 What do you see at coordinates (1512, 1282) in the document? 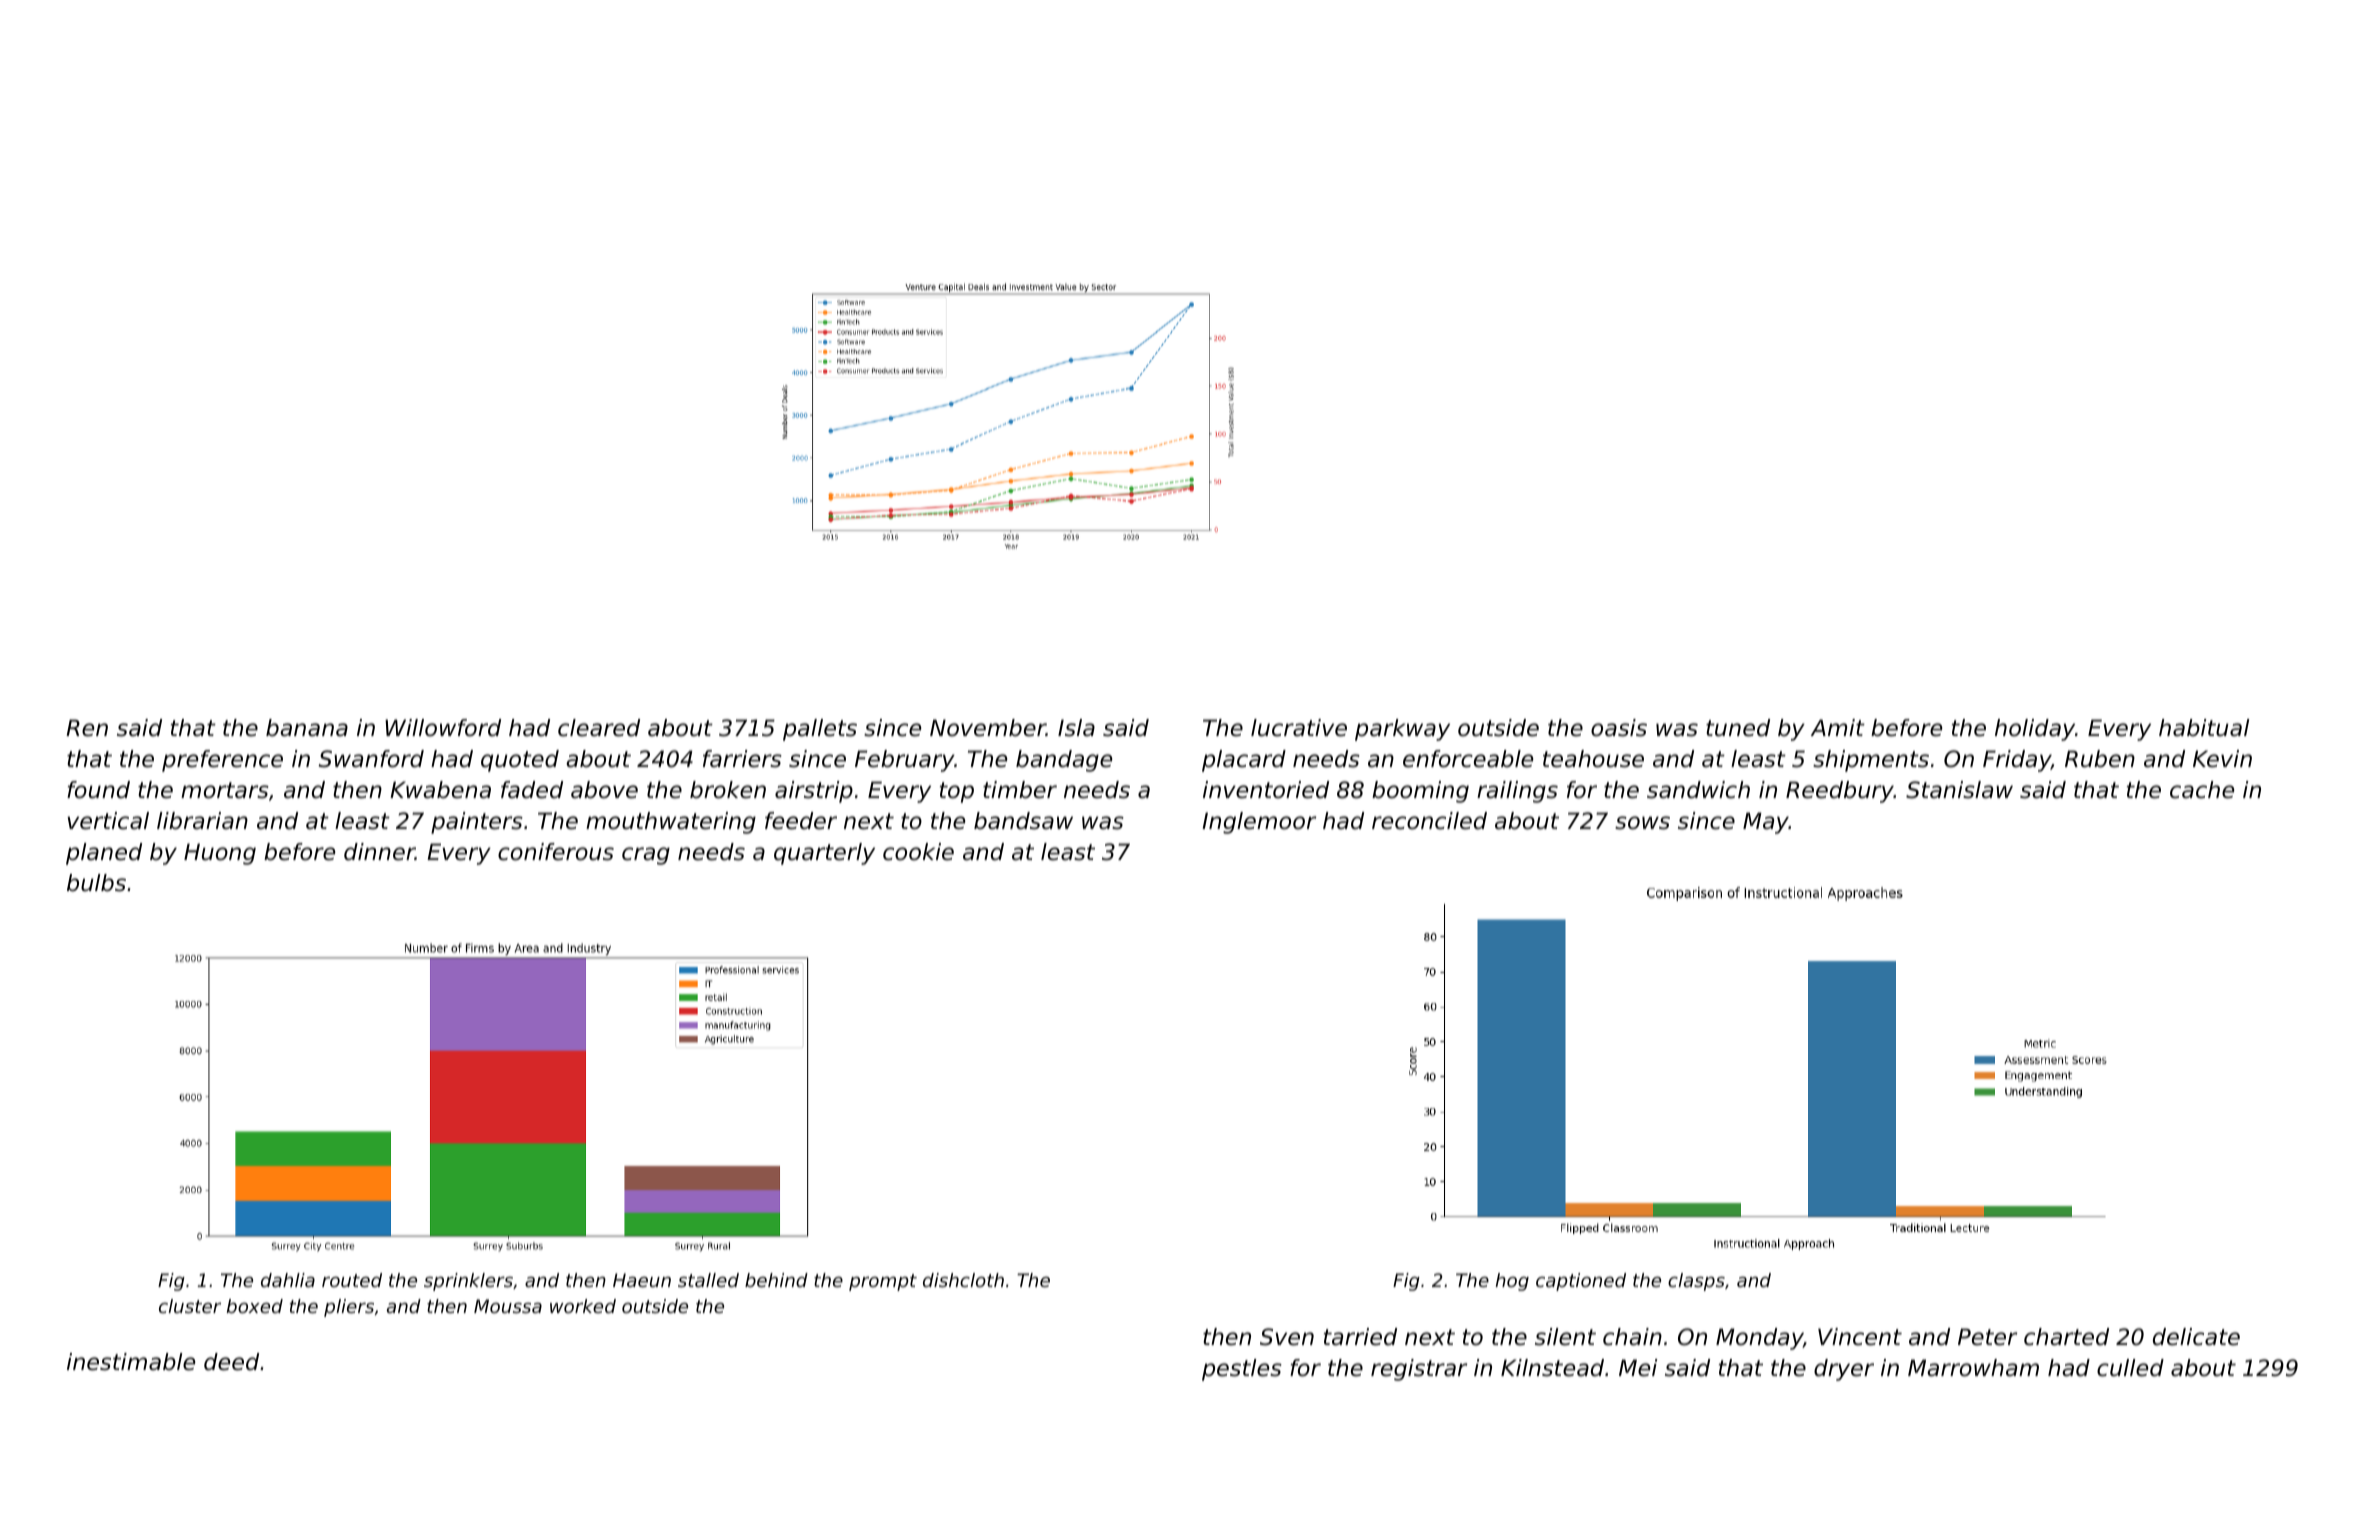
I see `hog` at bounding box center [1512, 1282].
